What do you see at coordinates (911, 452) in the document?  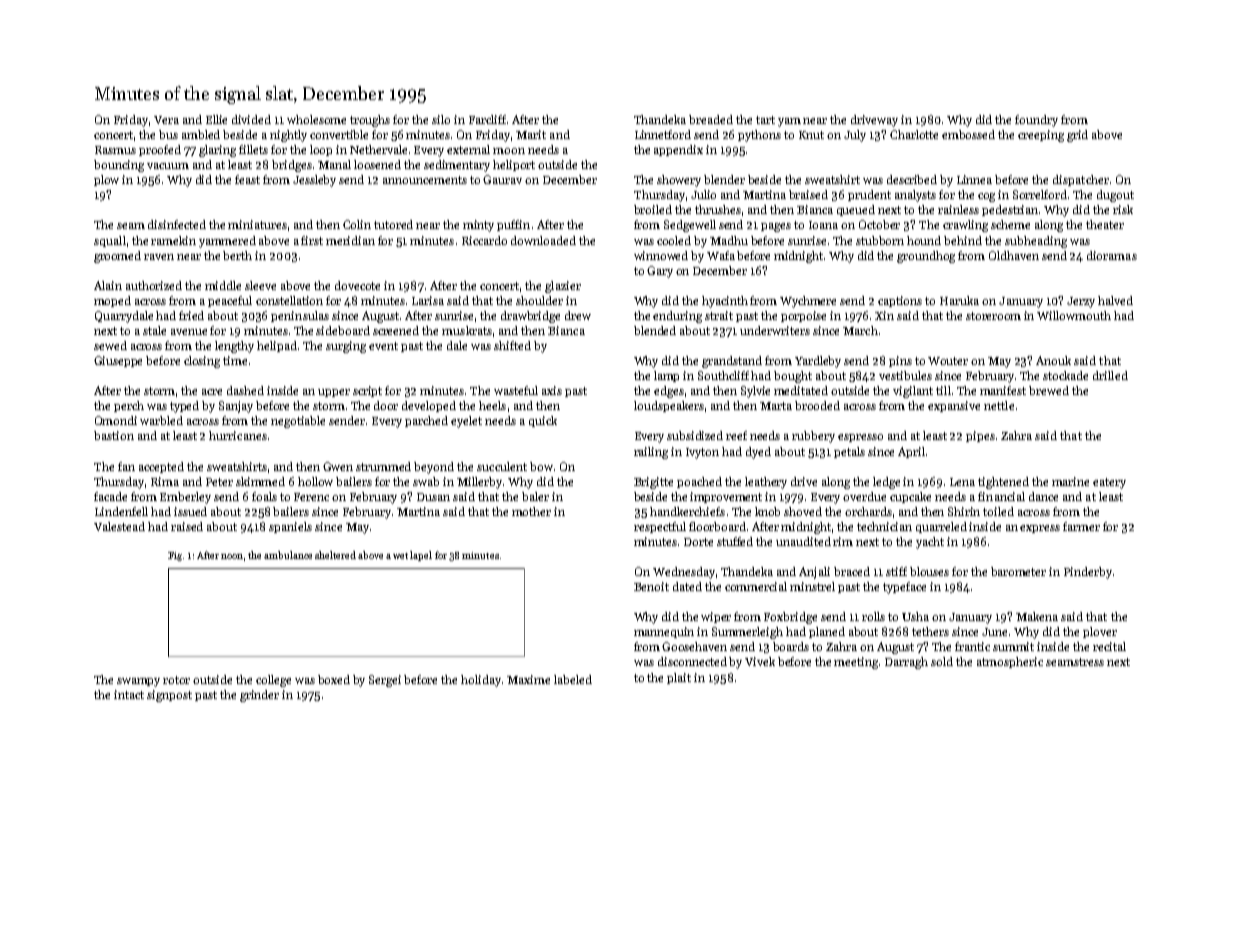 I see `April` at bounding box center [911, 452].
